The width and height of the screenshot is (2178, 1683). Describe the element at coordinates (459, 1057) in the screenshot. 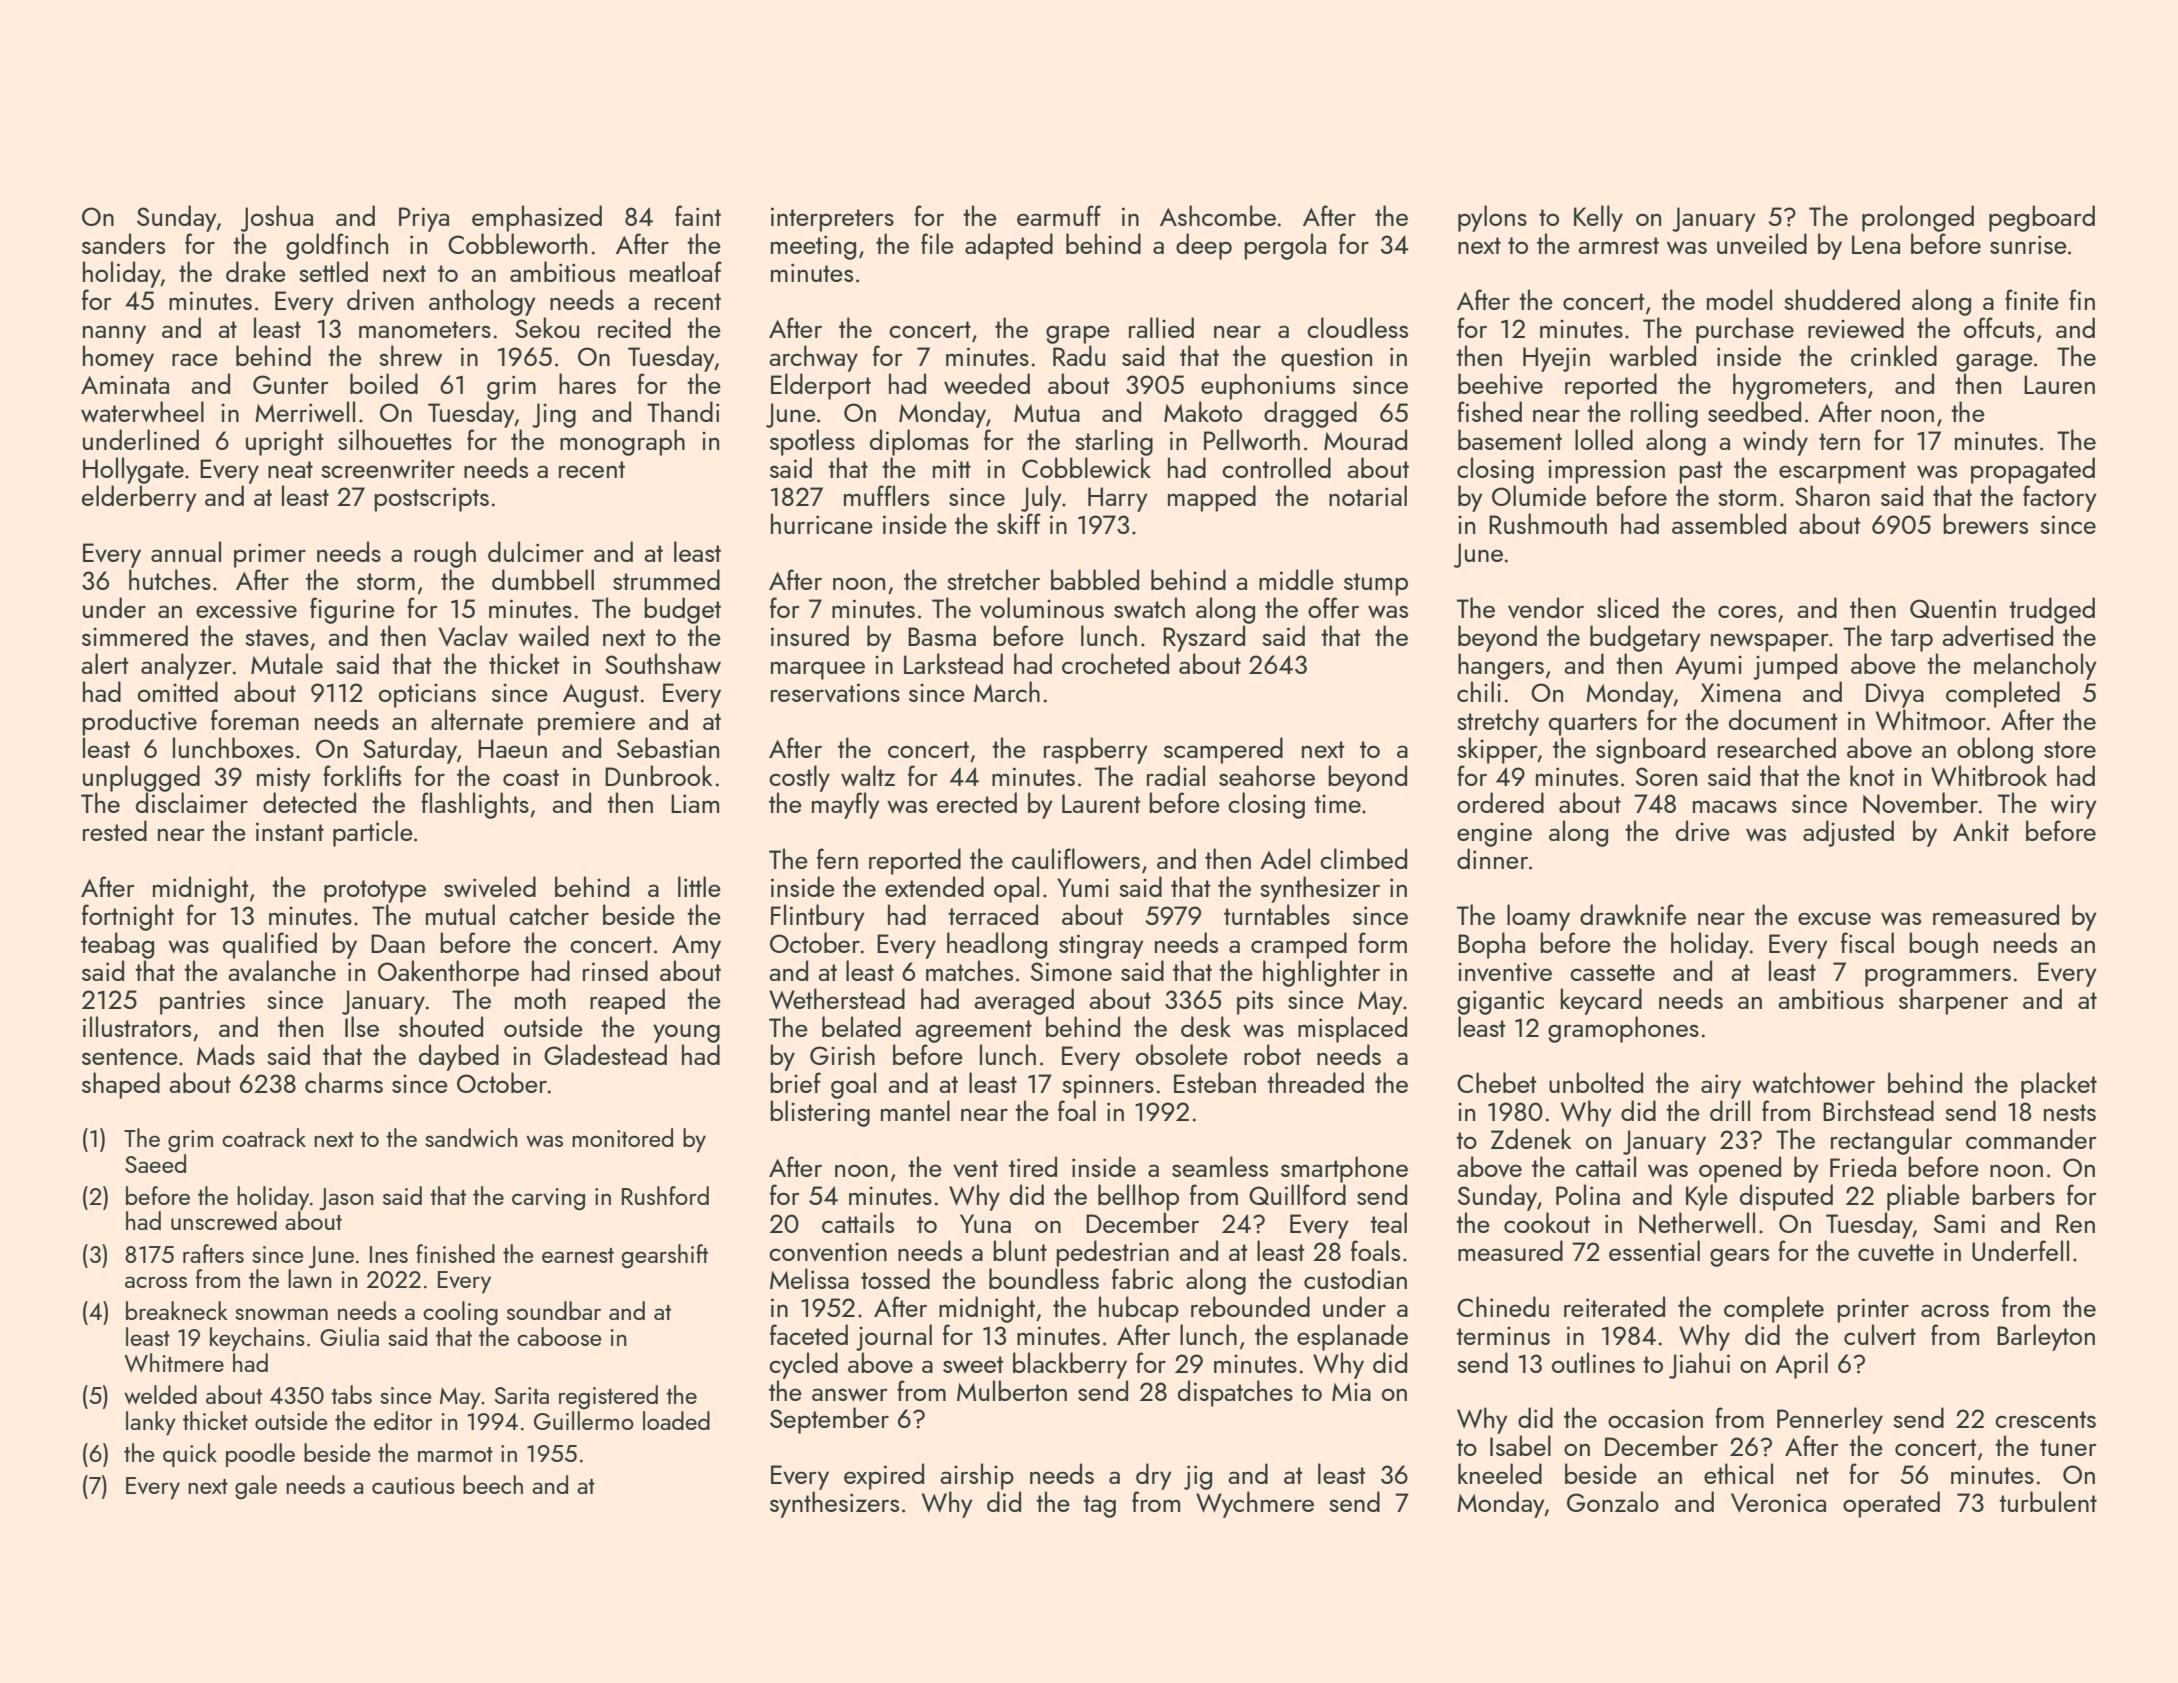

I see `daybed` at that location.
